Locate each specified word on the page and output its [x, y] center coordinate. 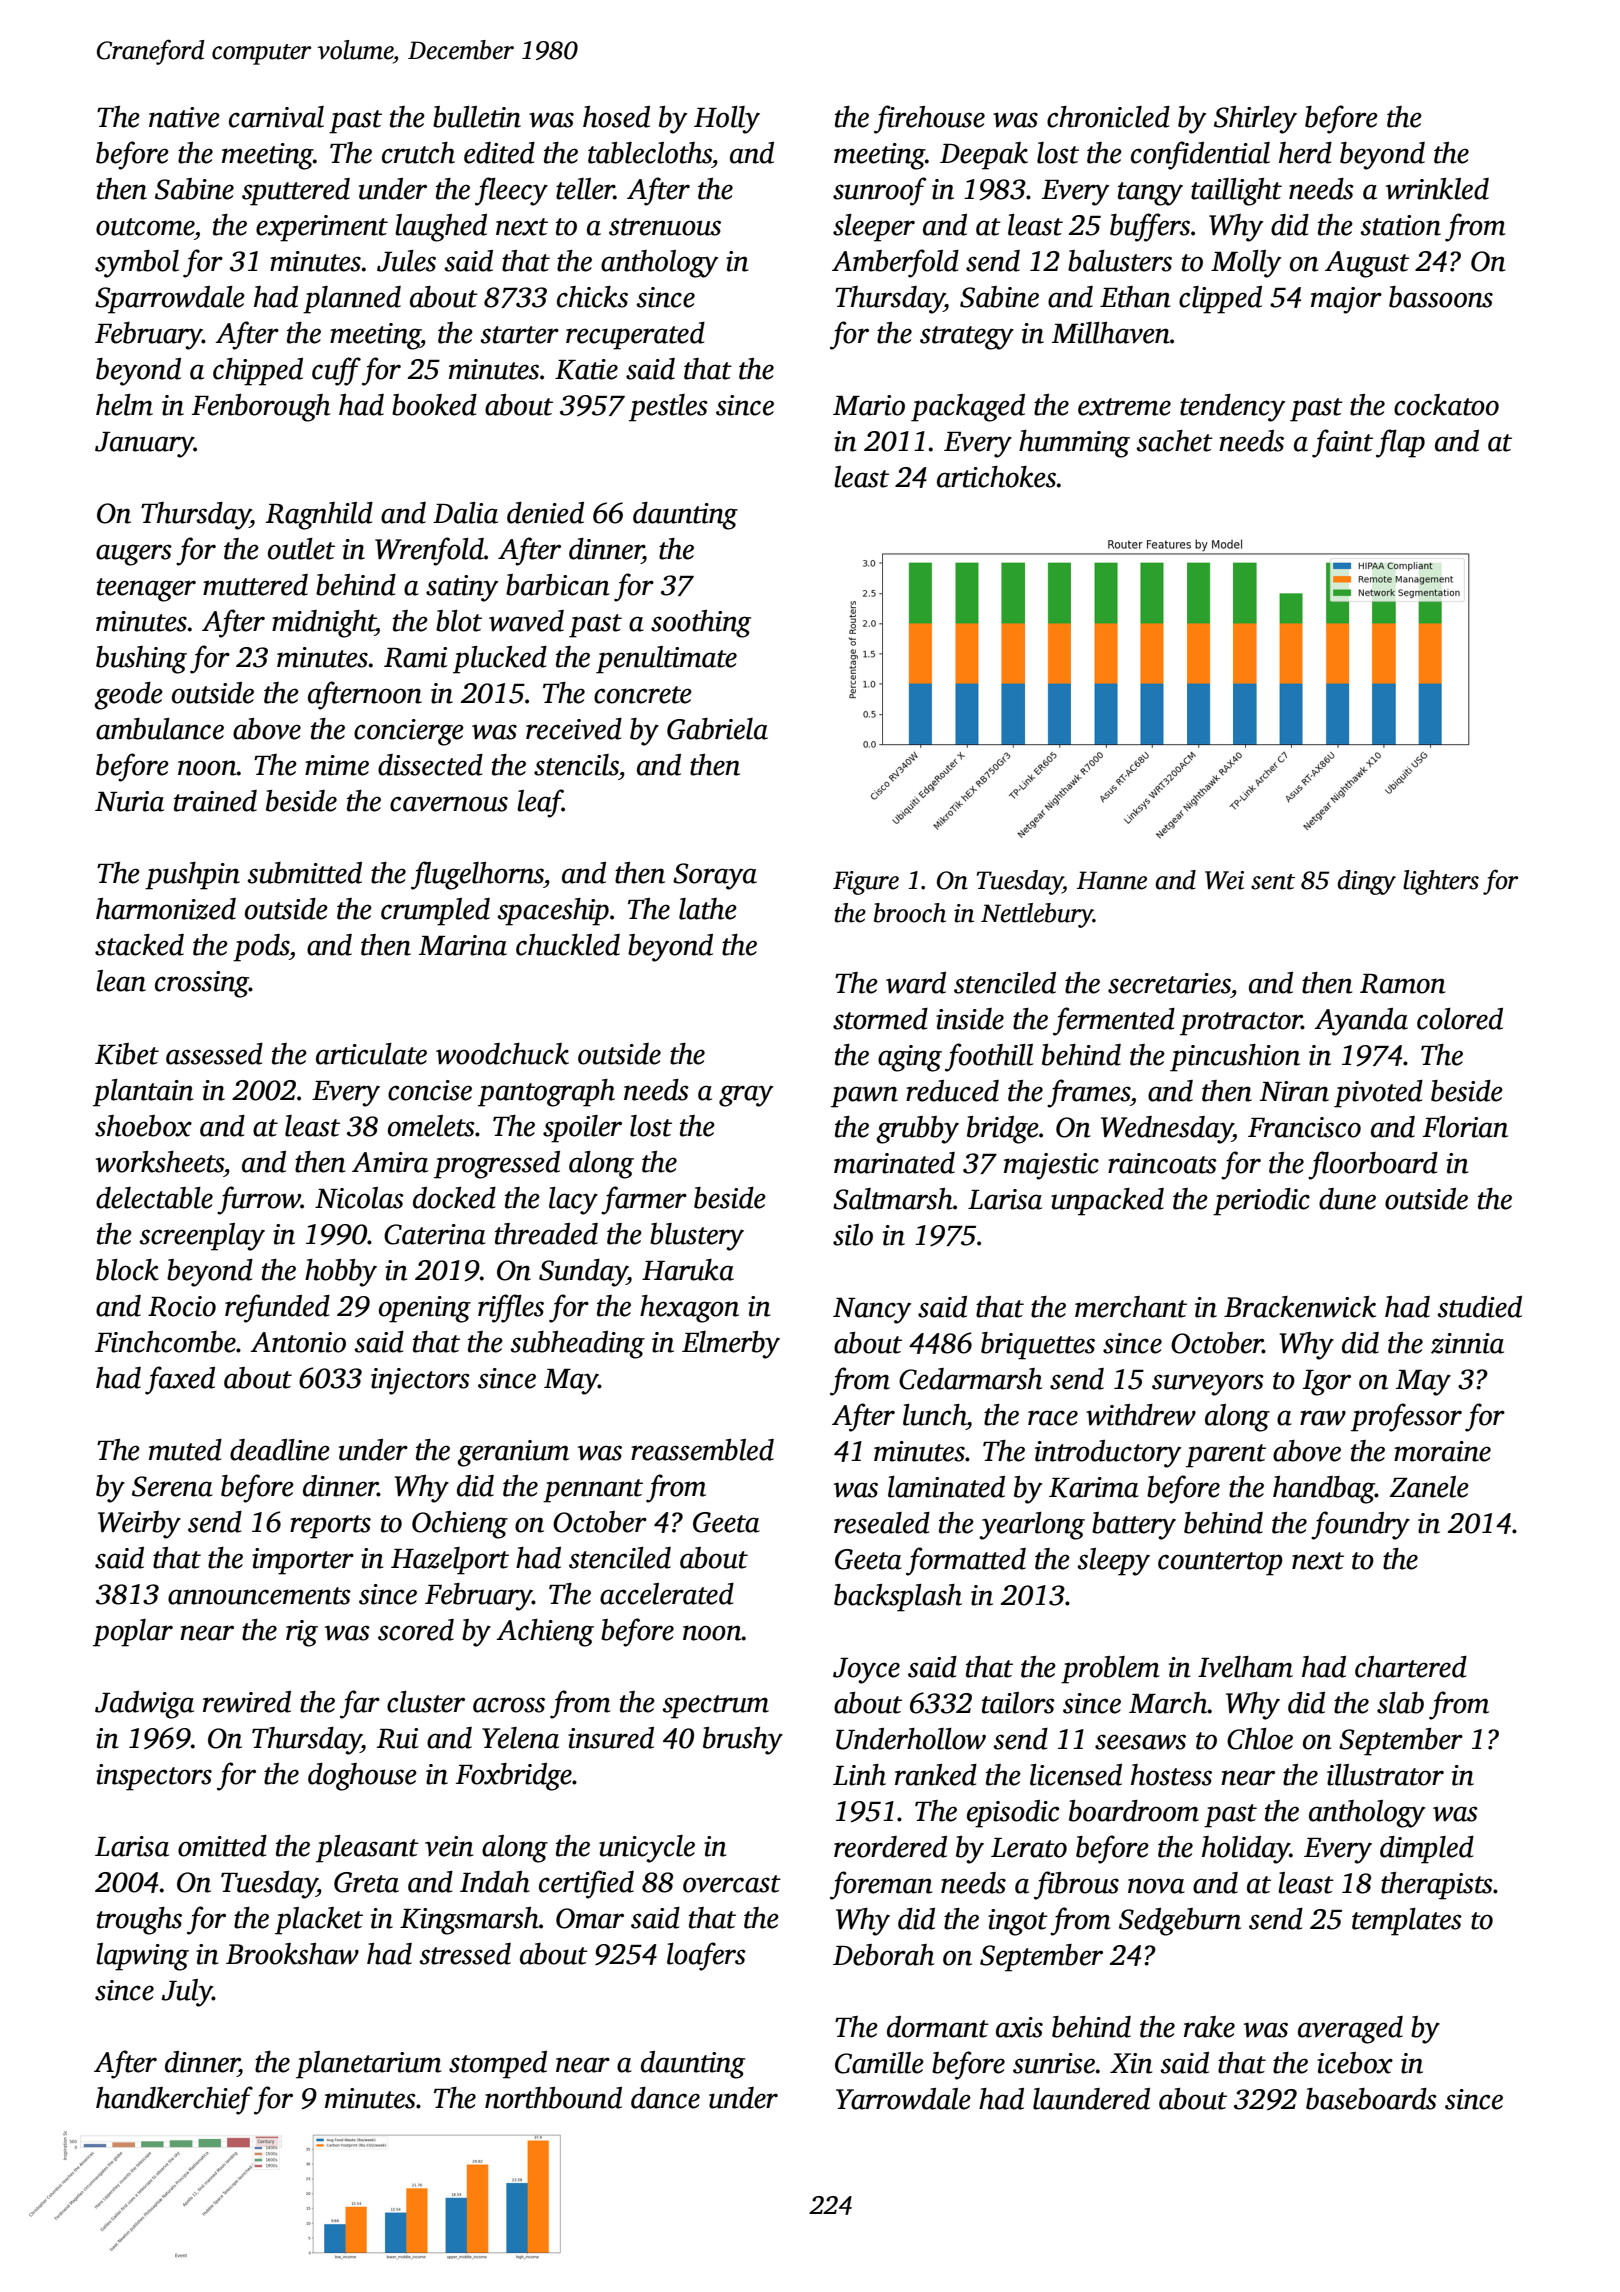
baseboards [1371, 2099]
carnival [276, 117]
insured [611, 1738]
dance [665, 2098]
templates [1407, 1922]
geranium [513, 1453]
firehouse [929, 119]
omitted [222, 1846]
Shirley [1255, 120]
